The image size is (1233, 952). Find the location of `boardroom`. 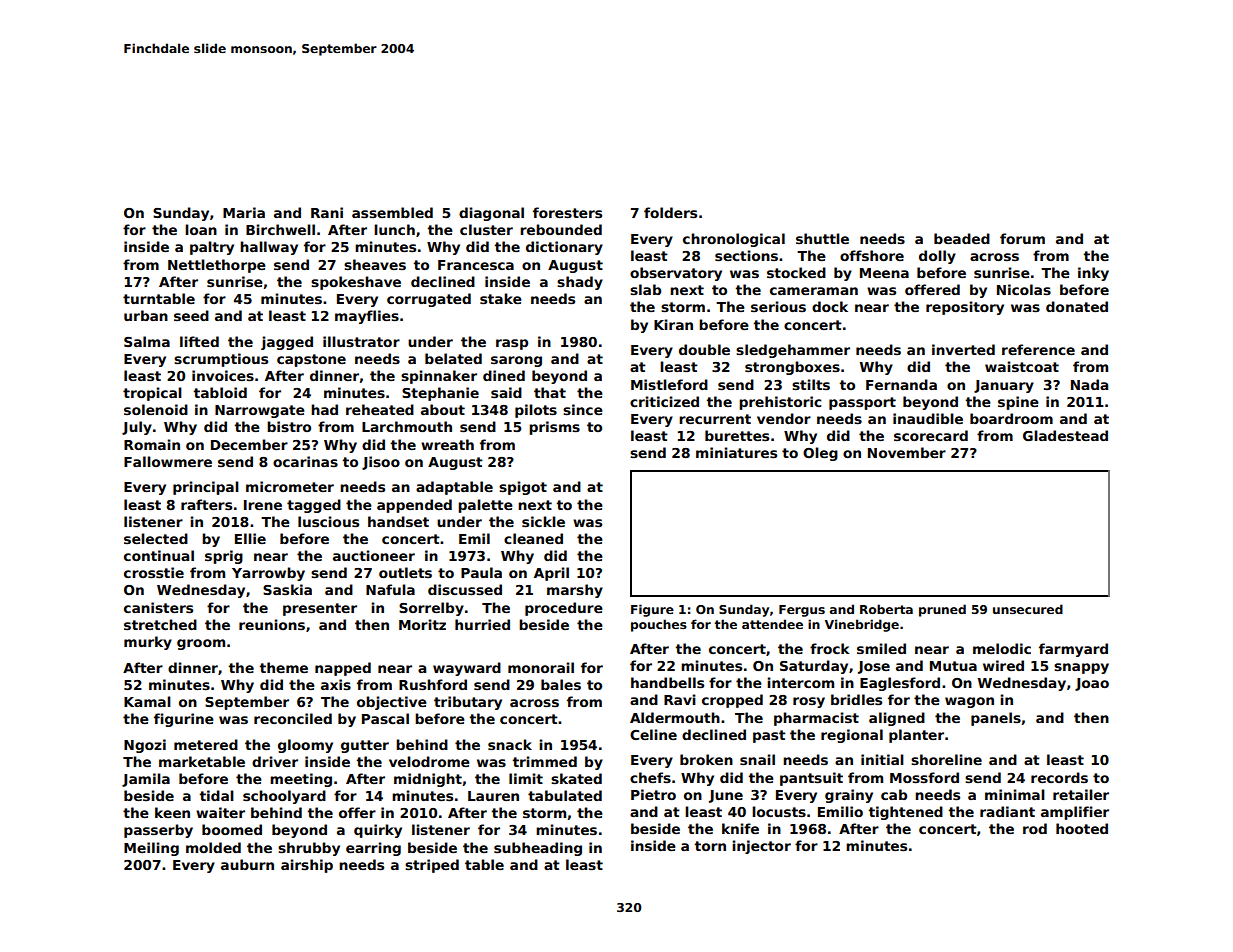

boardroom is located at coordinates (1011, 418).
